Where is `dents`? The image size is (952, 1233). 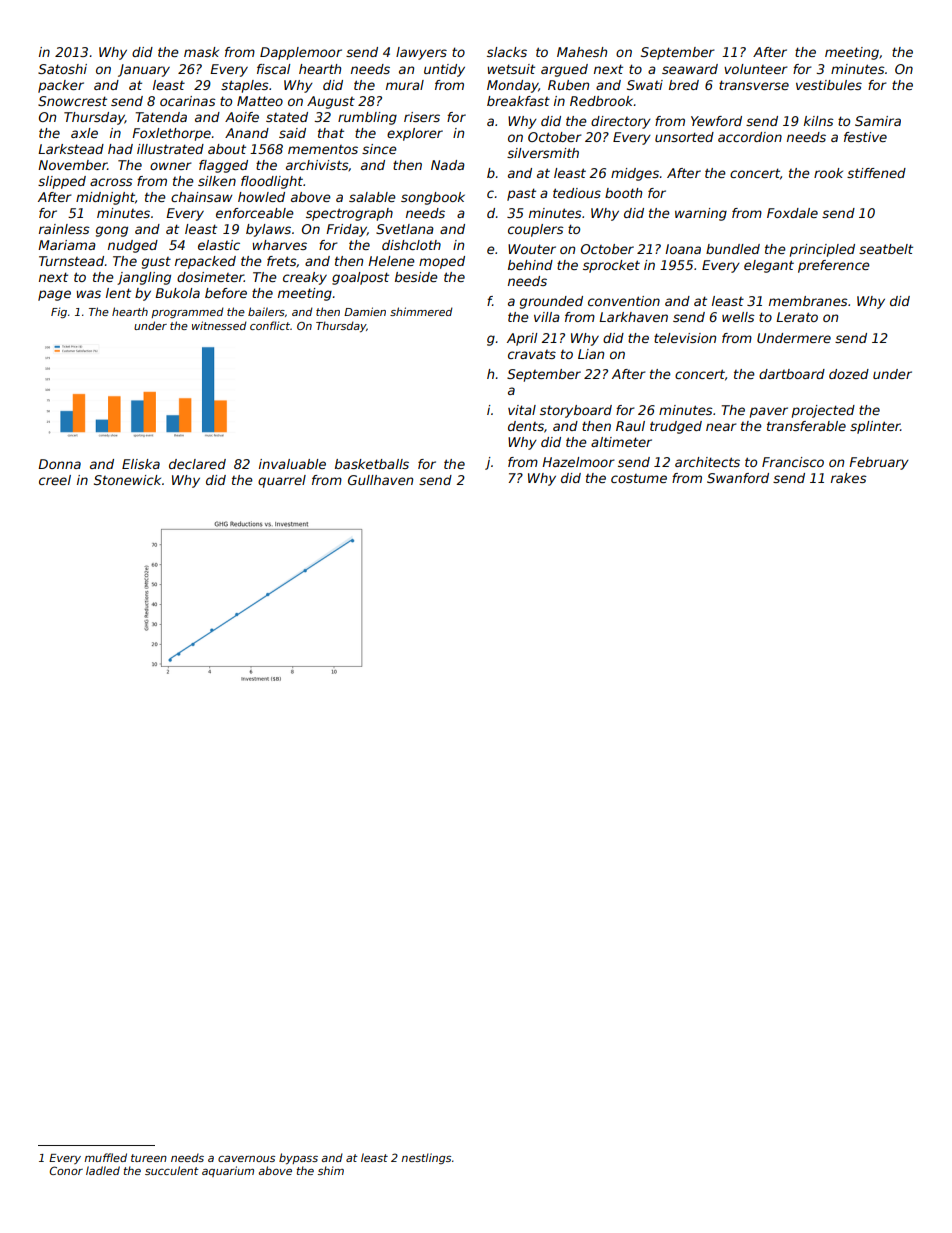
dents is located at coordinates (526, 426).
